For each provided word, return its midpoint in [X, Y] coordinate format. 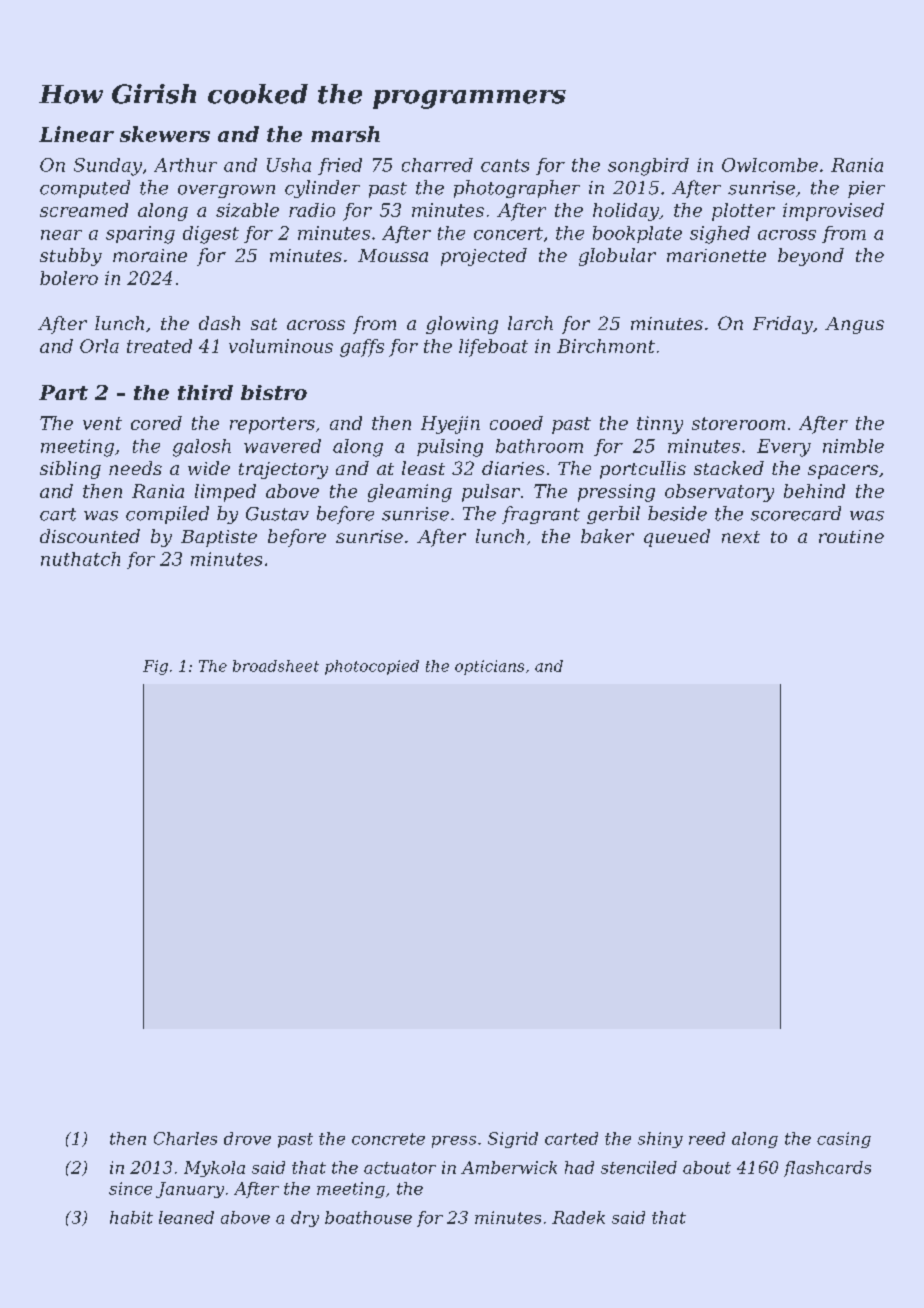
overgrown [226, 191]
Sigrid [513, 1140]
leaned [186, 1217]
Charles [185, 1138]
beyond [811, 257]
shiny [660, 1140]
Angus [854, 325]
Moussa [393, 255]
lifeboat [493, 348]
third [205, 392]
